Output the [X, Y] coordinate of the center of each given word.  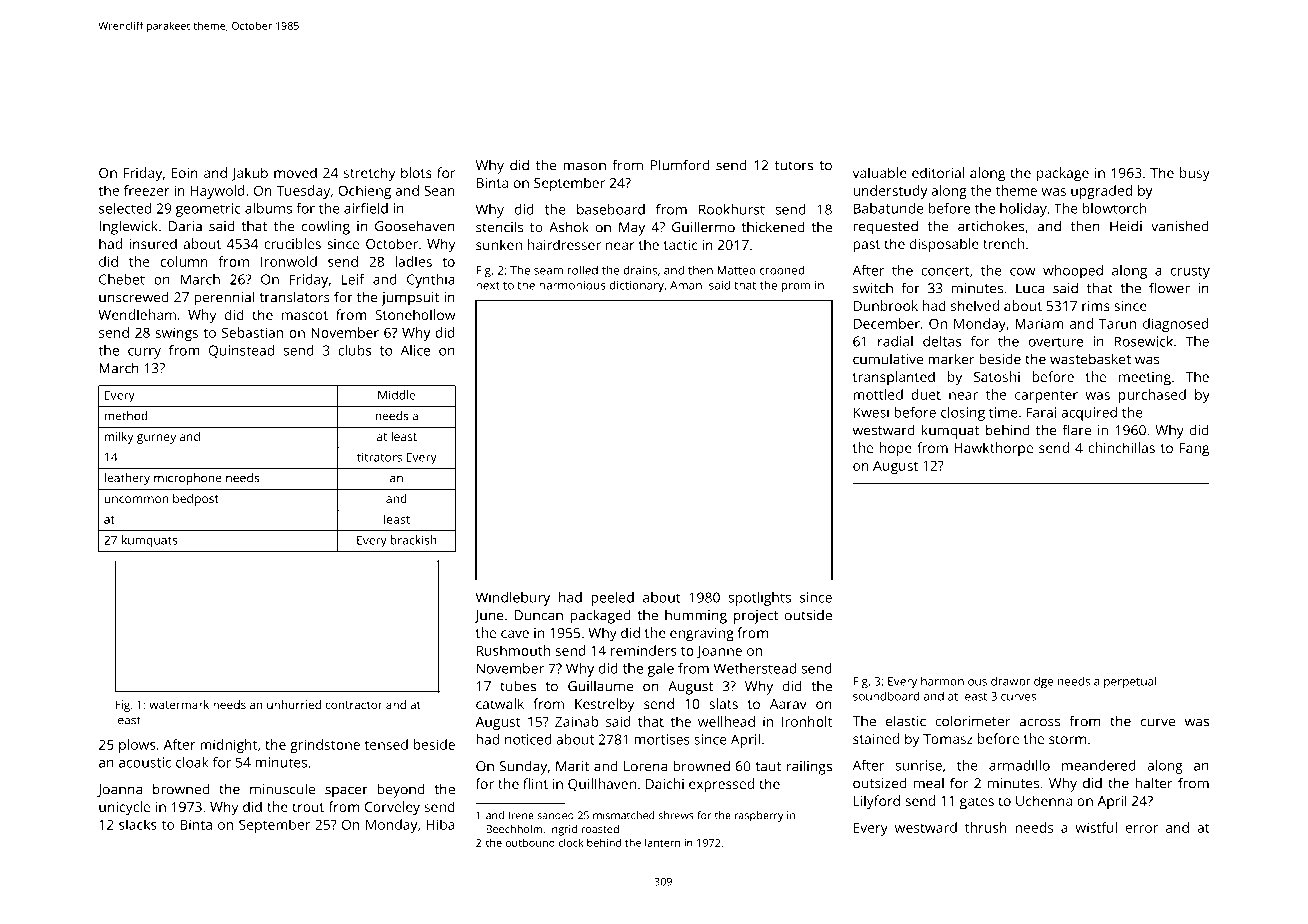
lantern [662, 842]
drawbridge [1022, 682]
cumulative [888, 359]
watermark [179, 704]
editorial [938, 172]
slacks [138, 824]
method [126, 416]
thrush [986, 827]
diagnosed [1176, 325]
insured [153, 243]
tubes [518, 686]
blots [416, 172]
